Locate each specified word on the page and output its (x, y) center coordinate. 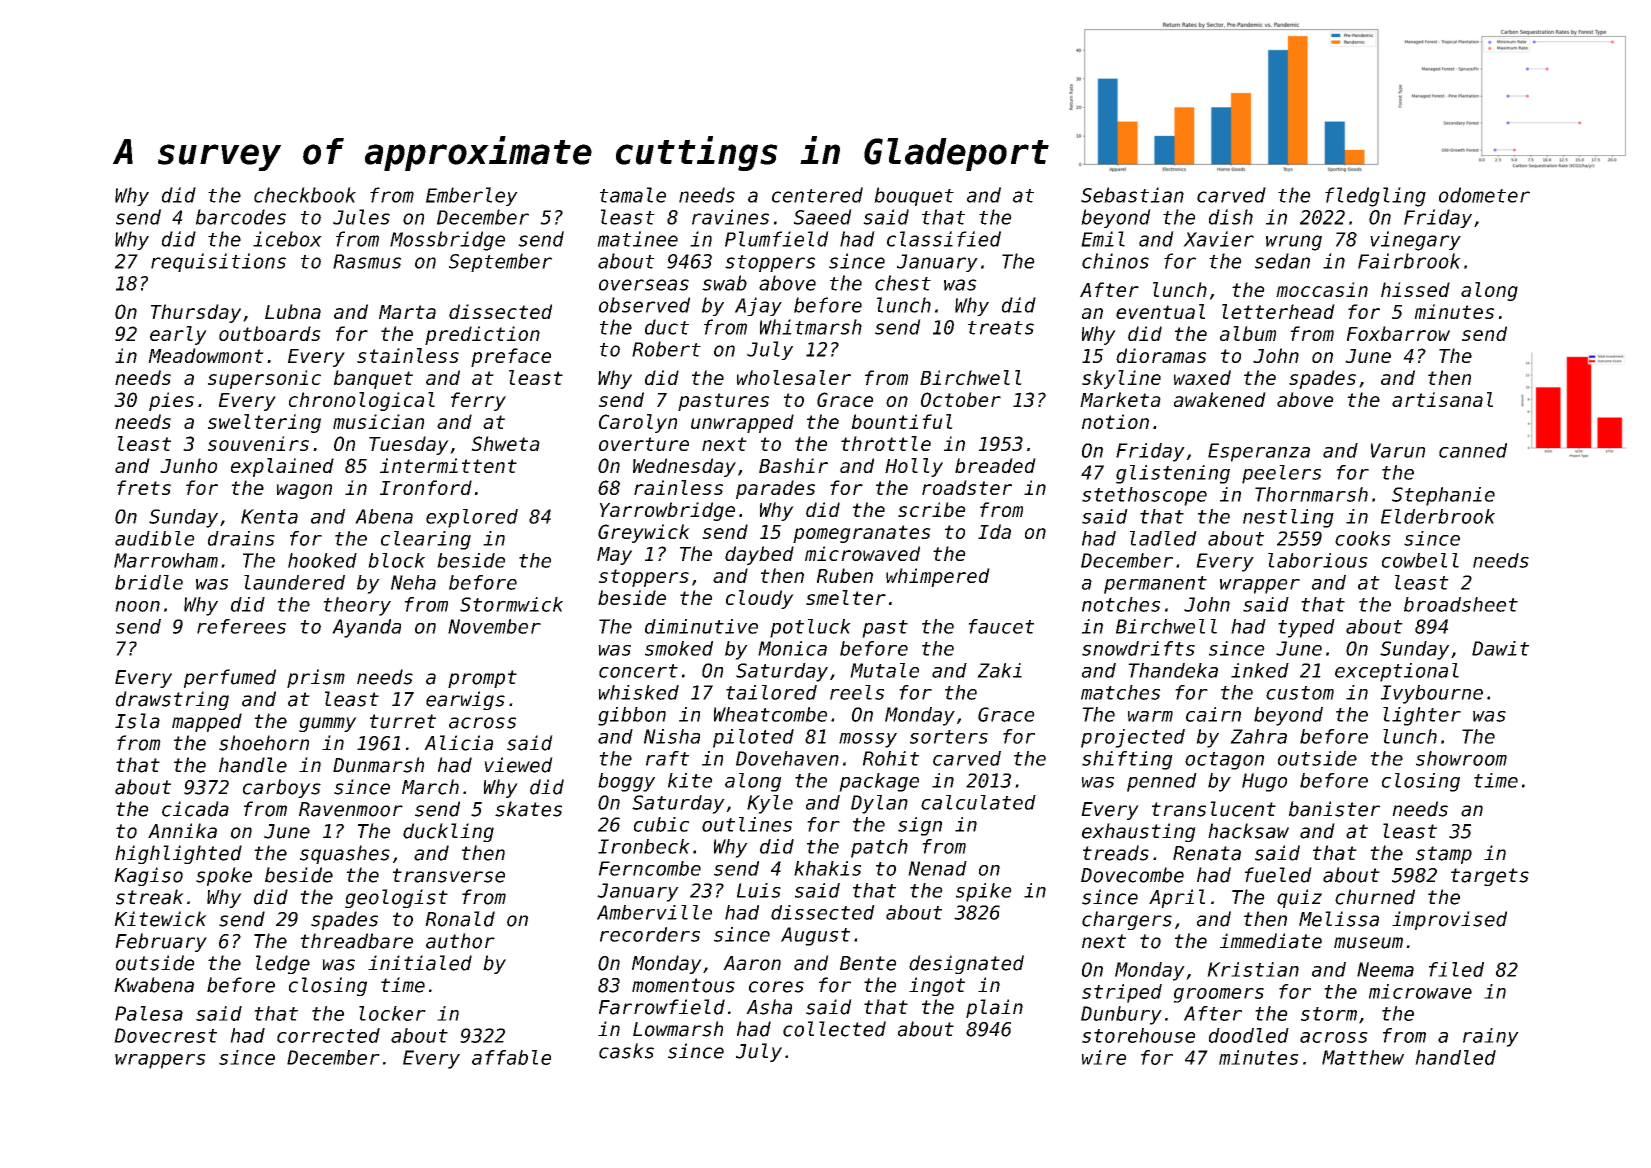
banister (1334, 809)
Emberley (472, 196)
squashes (345, 854)
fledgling (1375, 197)
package (879, 782)
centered (817, 195)
